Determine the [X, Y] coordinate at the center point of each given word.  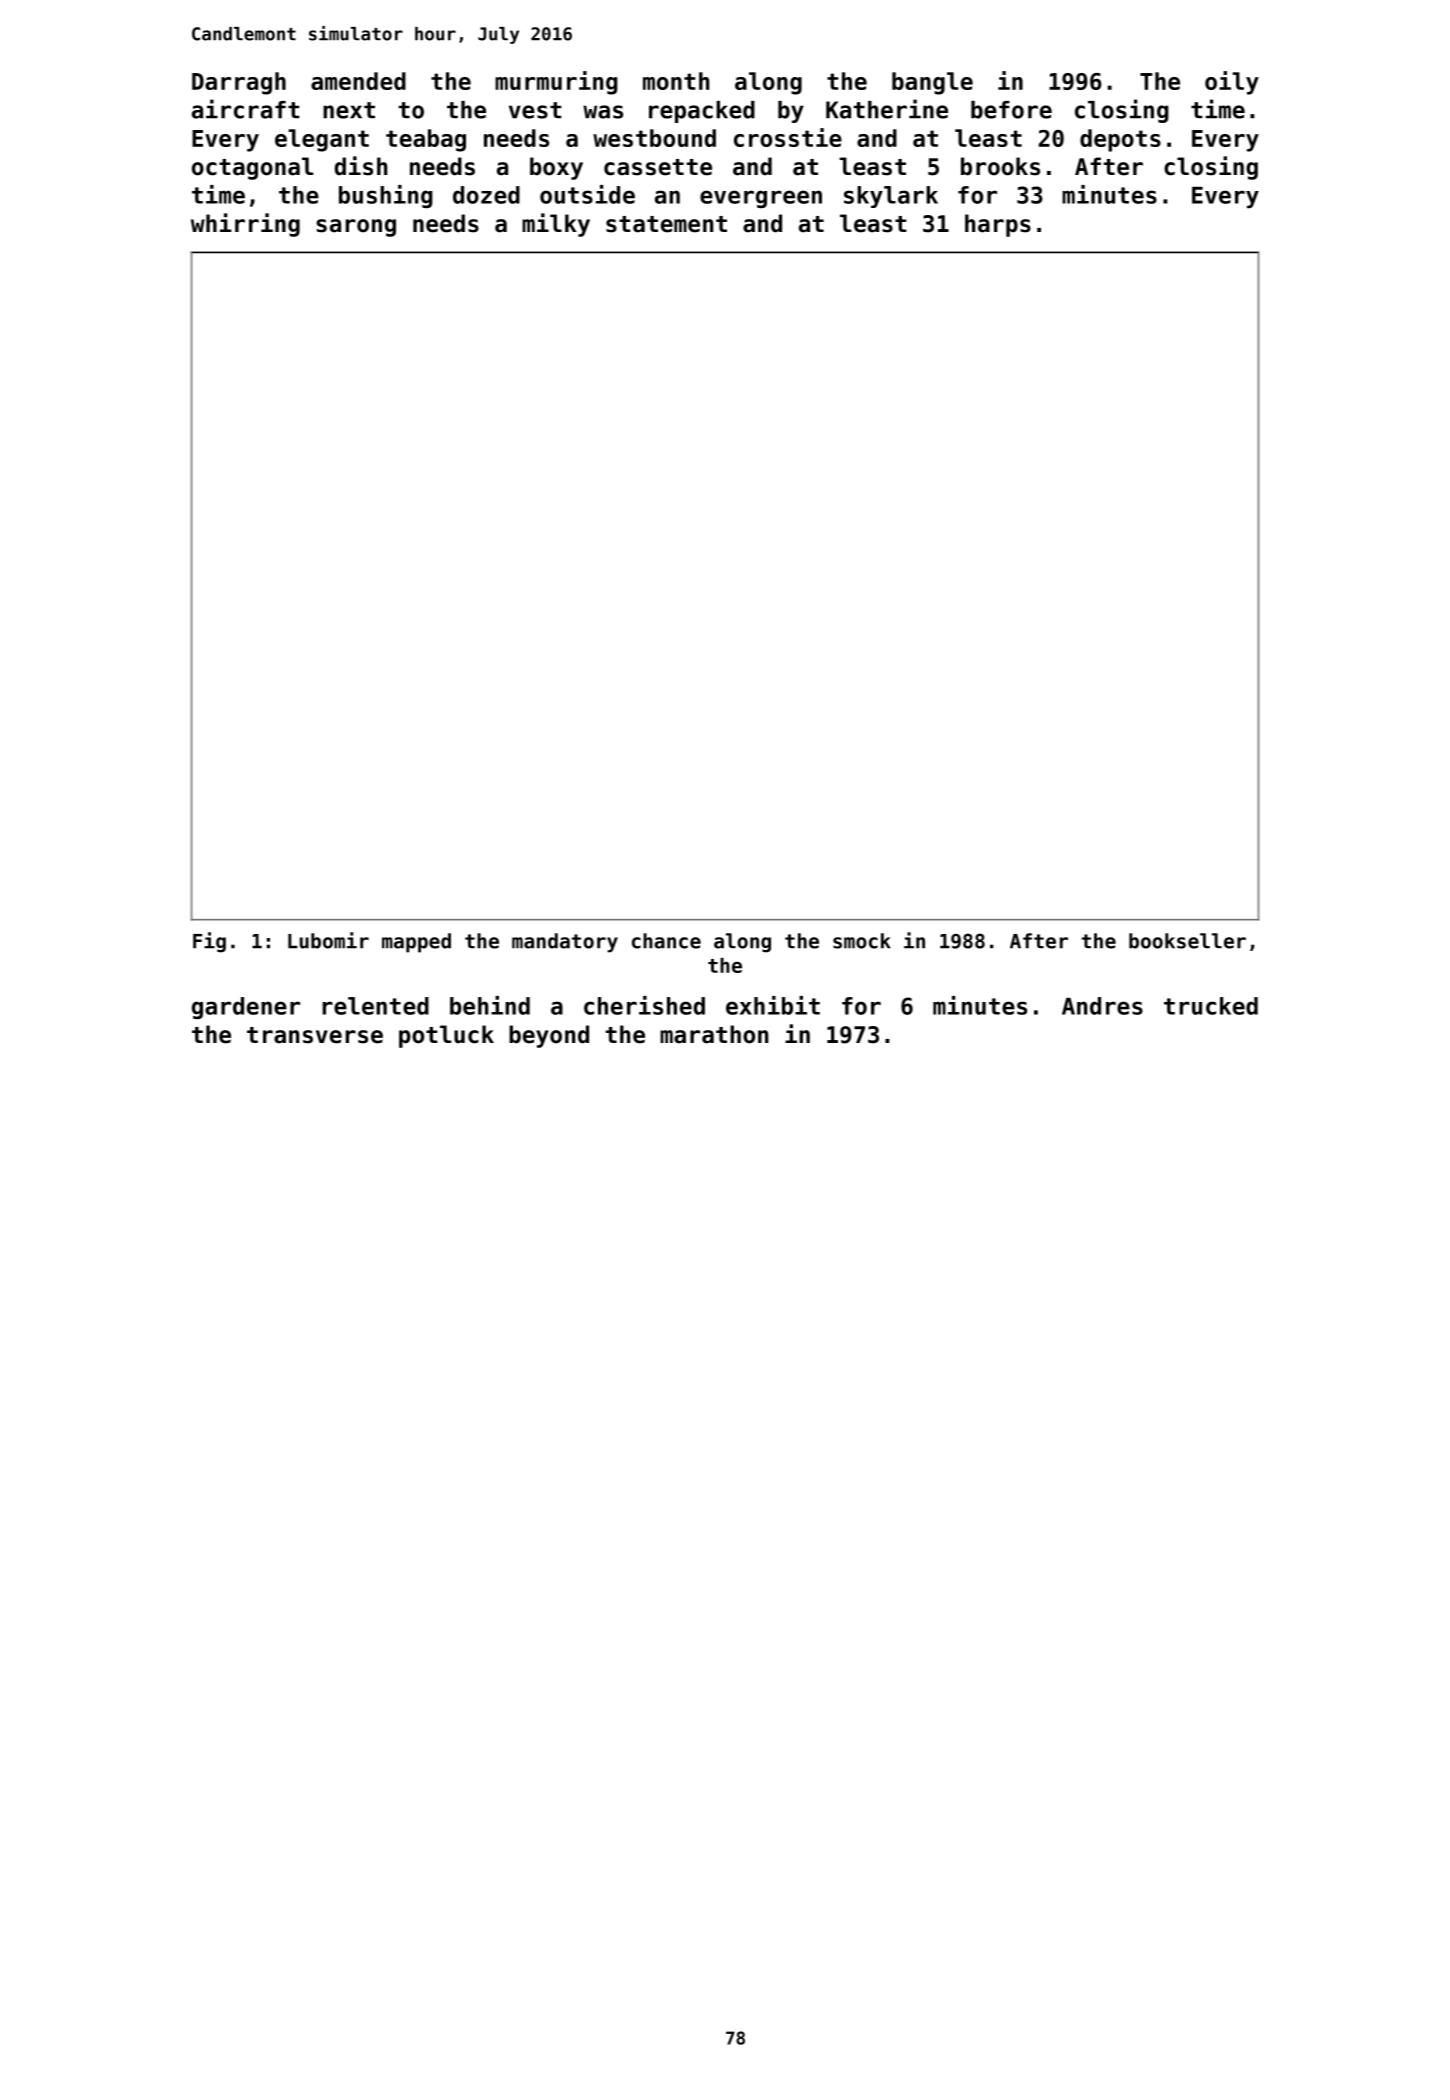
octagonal [253, 168]
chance [666, 941]
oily [1232, 83]
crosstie [788, 137]
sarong [356, 228]
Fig [209, 942]
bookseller [1187, 941]
